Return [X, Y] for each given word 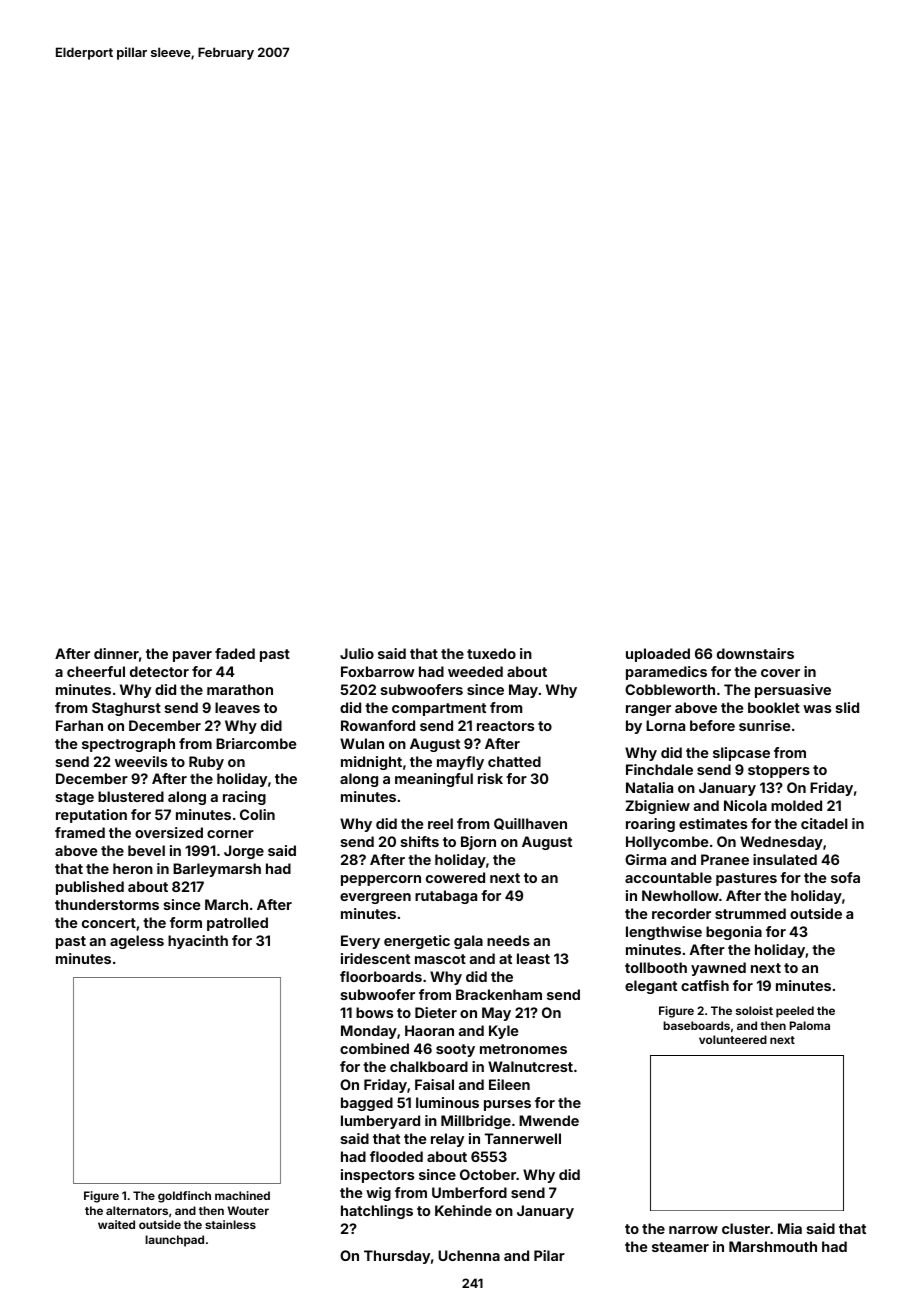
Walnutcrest [530, 1066]
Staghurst [126, 709]
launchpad [174, 1241]
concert [109, 923]
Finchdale [659, 769]
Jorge [244, 852]
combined [374, 1048]
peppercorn [381, 880]
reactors [505, 726]
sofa [845, 877]
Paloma [810, 1025]
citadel [824, 823]
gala [468, 942]
